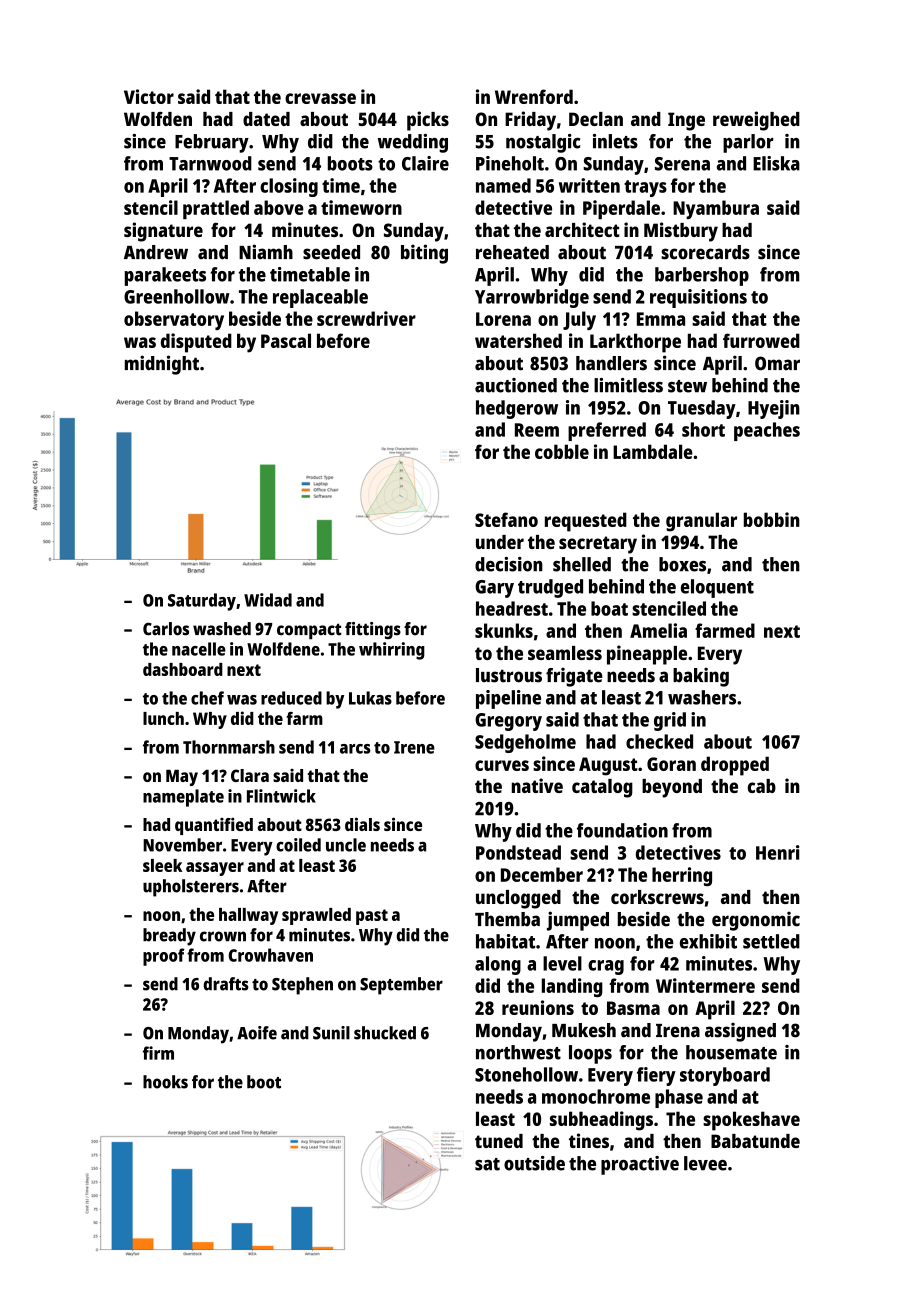 Image resolution: width=924 pixels, height=1308 pixels. I want to click on Inge, so click(686, 121).
